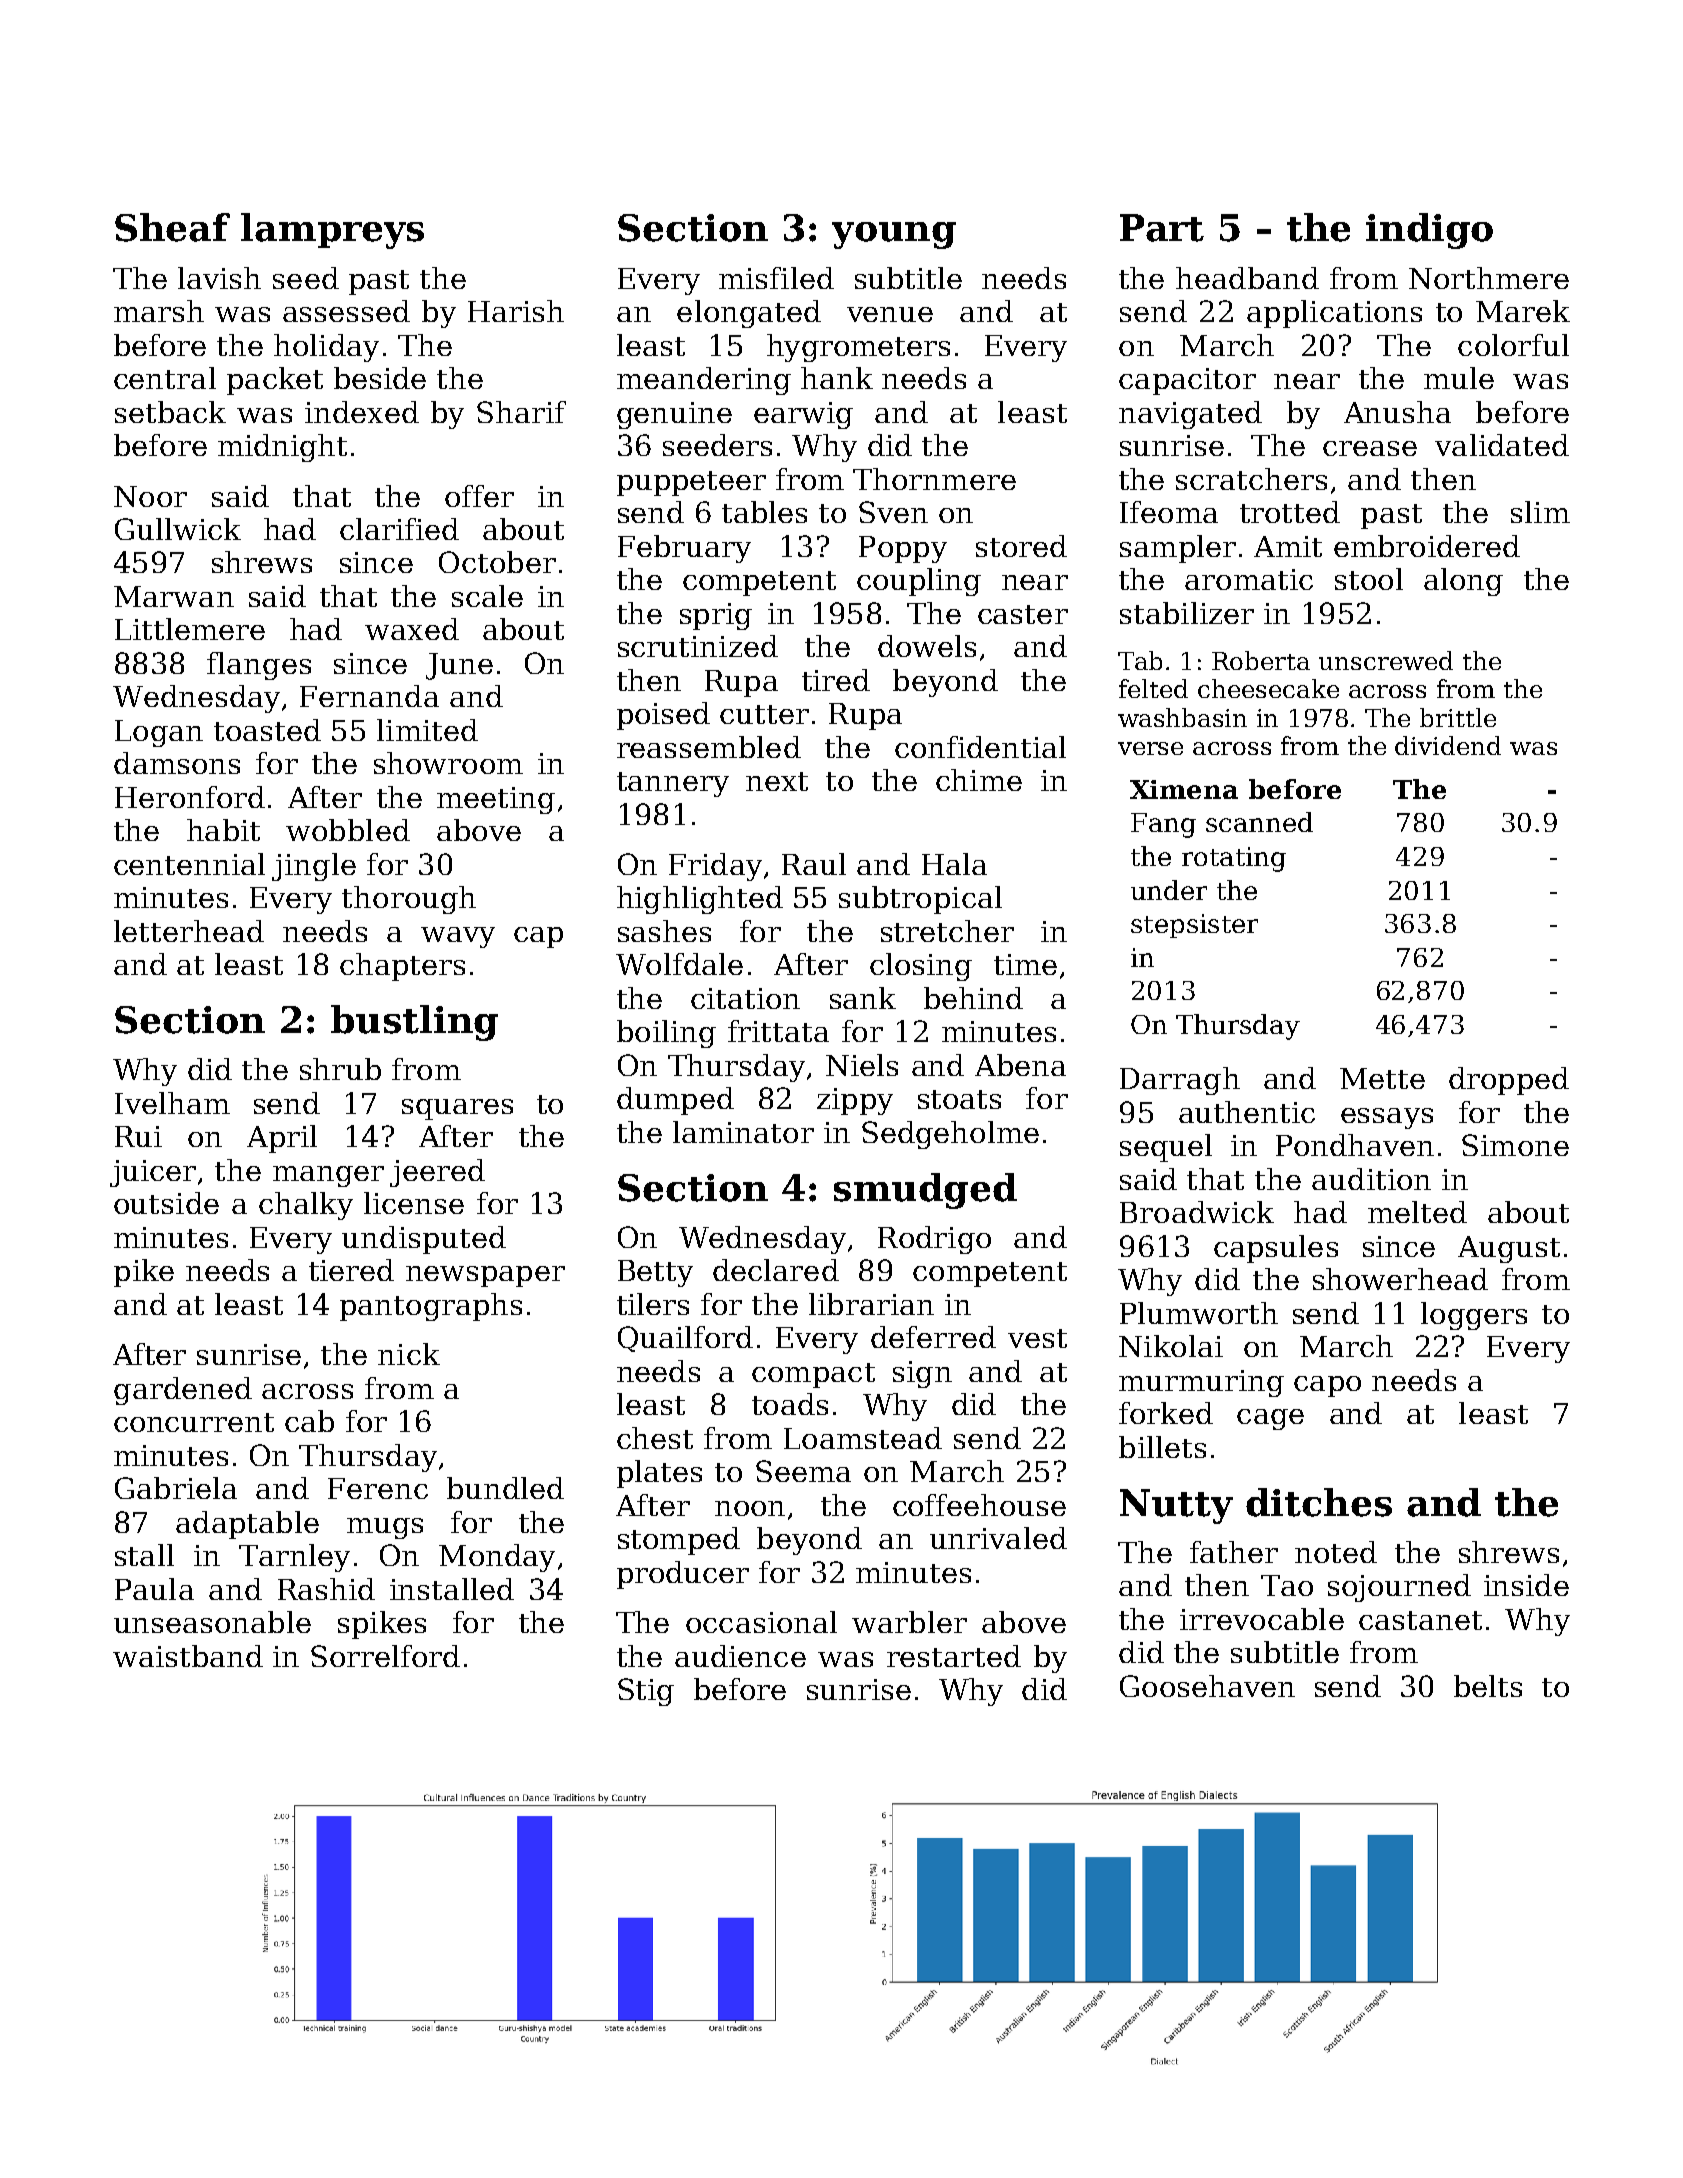  Describe the element at coordinates (1429, 231) in the screenshot. I see `indigo` at that location.
